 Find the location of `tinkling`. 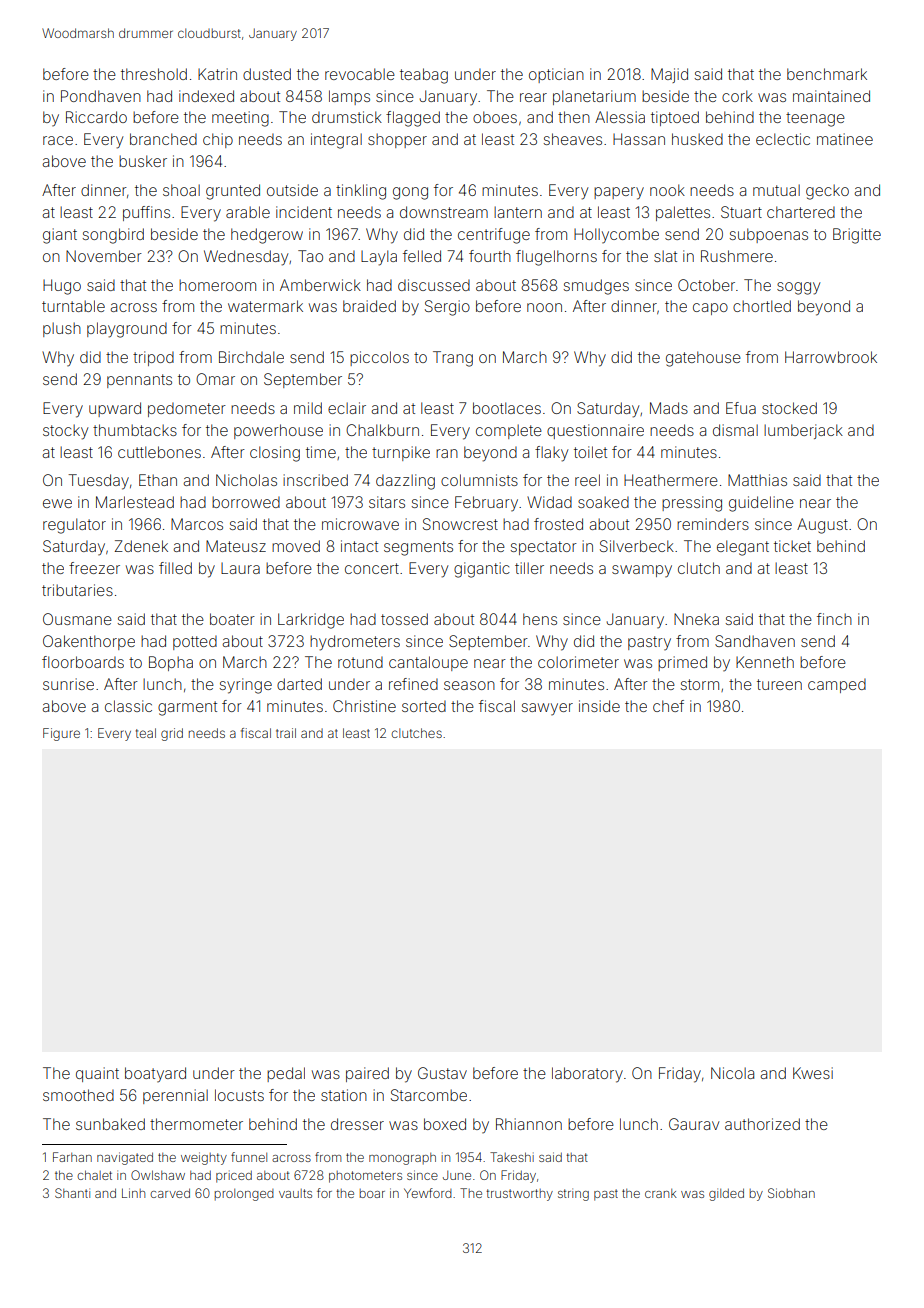

tinkling is located at coordinates (361, 192).
